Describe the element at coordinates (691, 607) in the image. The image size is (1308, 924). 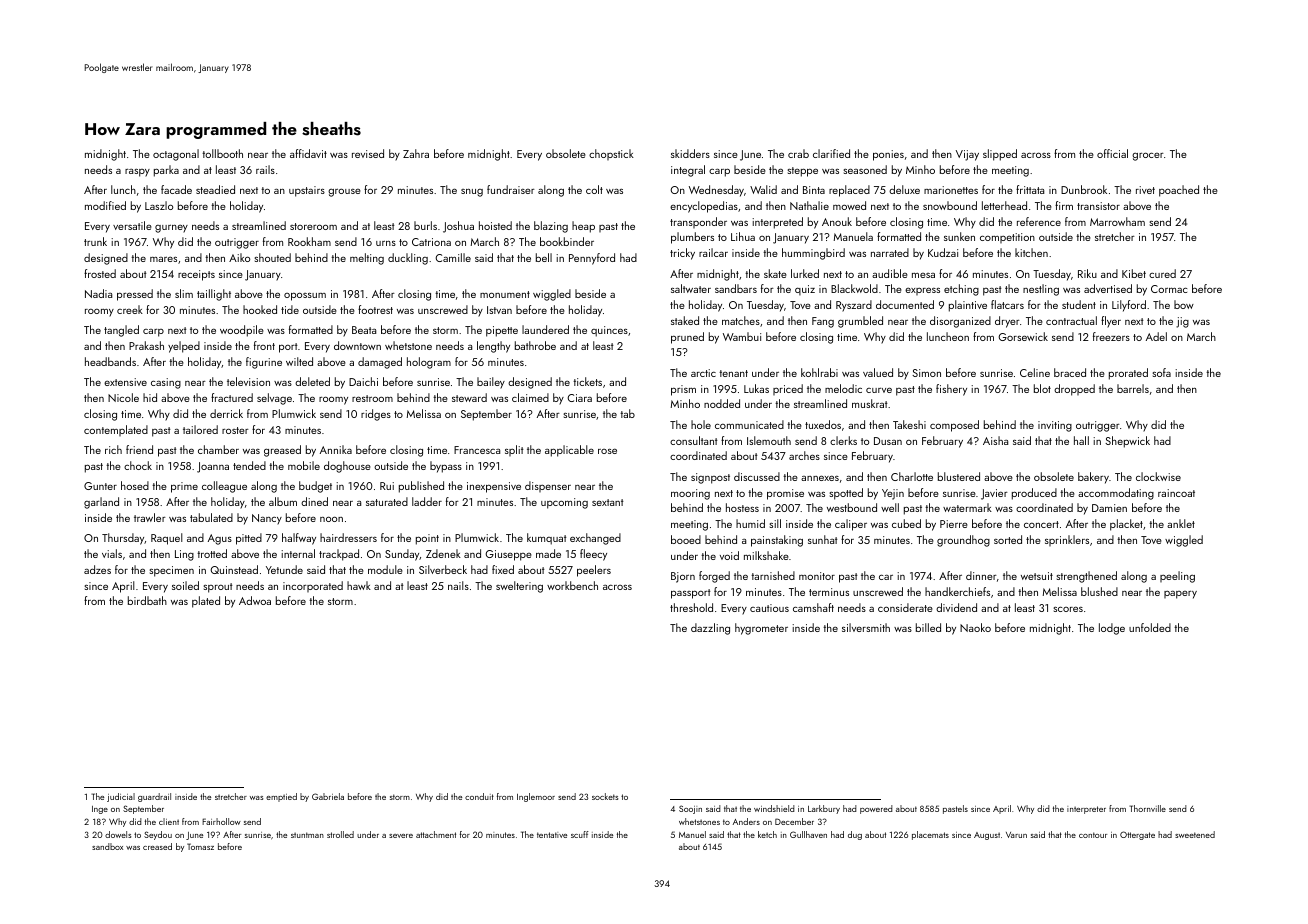
I see `threshold` at that location.
